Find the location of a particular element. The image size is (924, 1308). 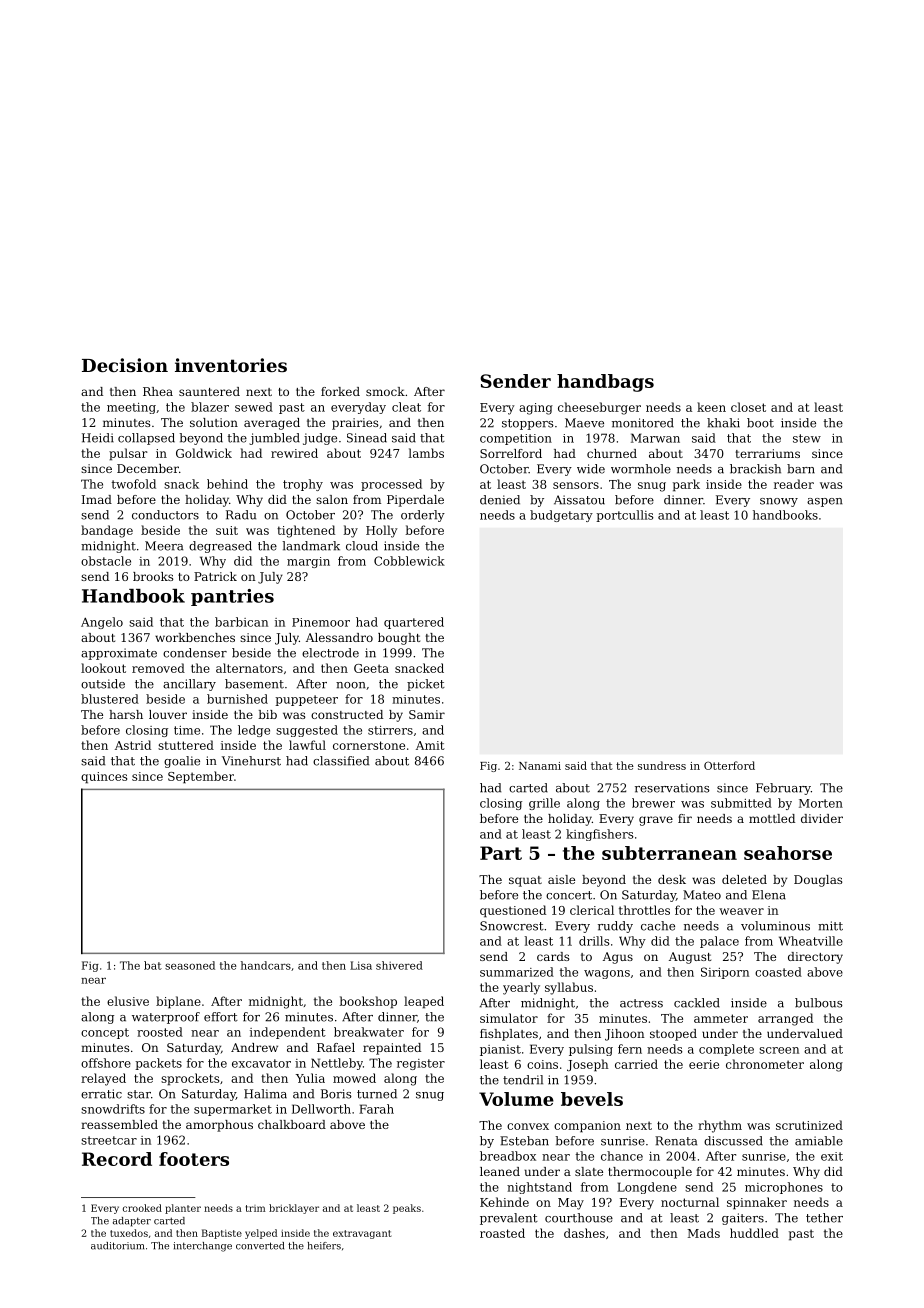

tuxedos is located at coordinates (129, 1233).
